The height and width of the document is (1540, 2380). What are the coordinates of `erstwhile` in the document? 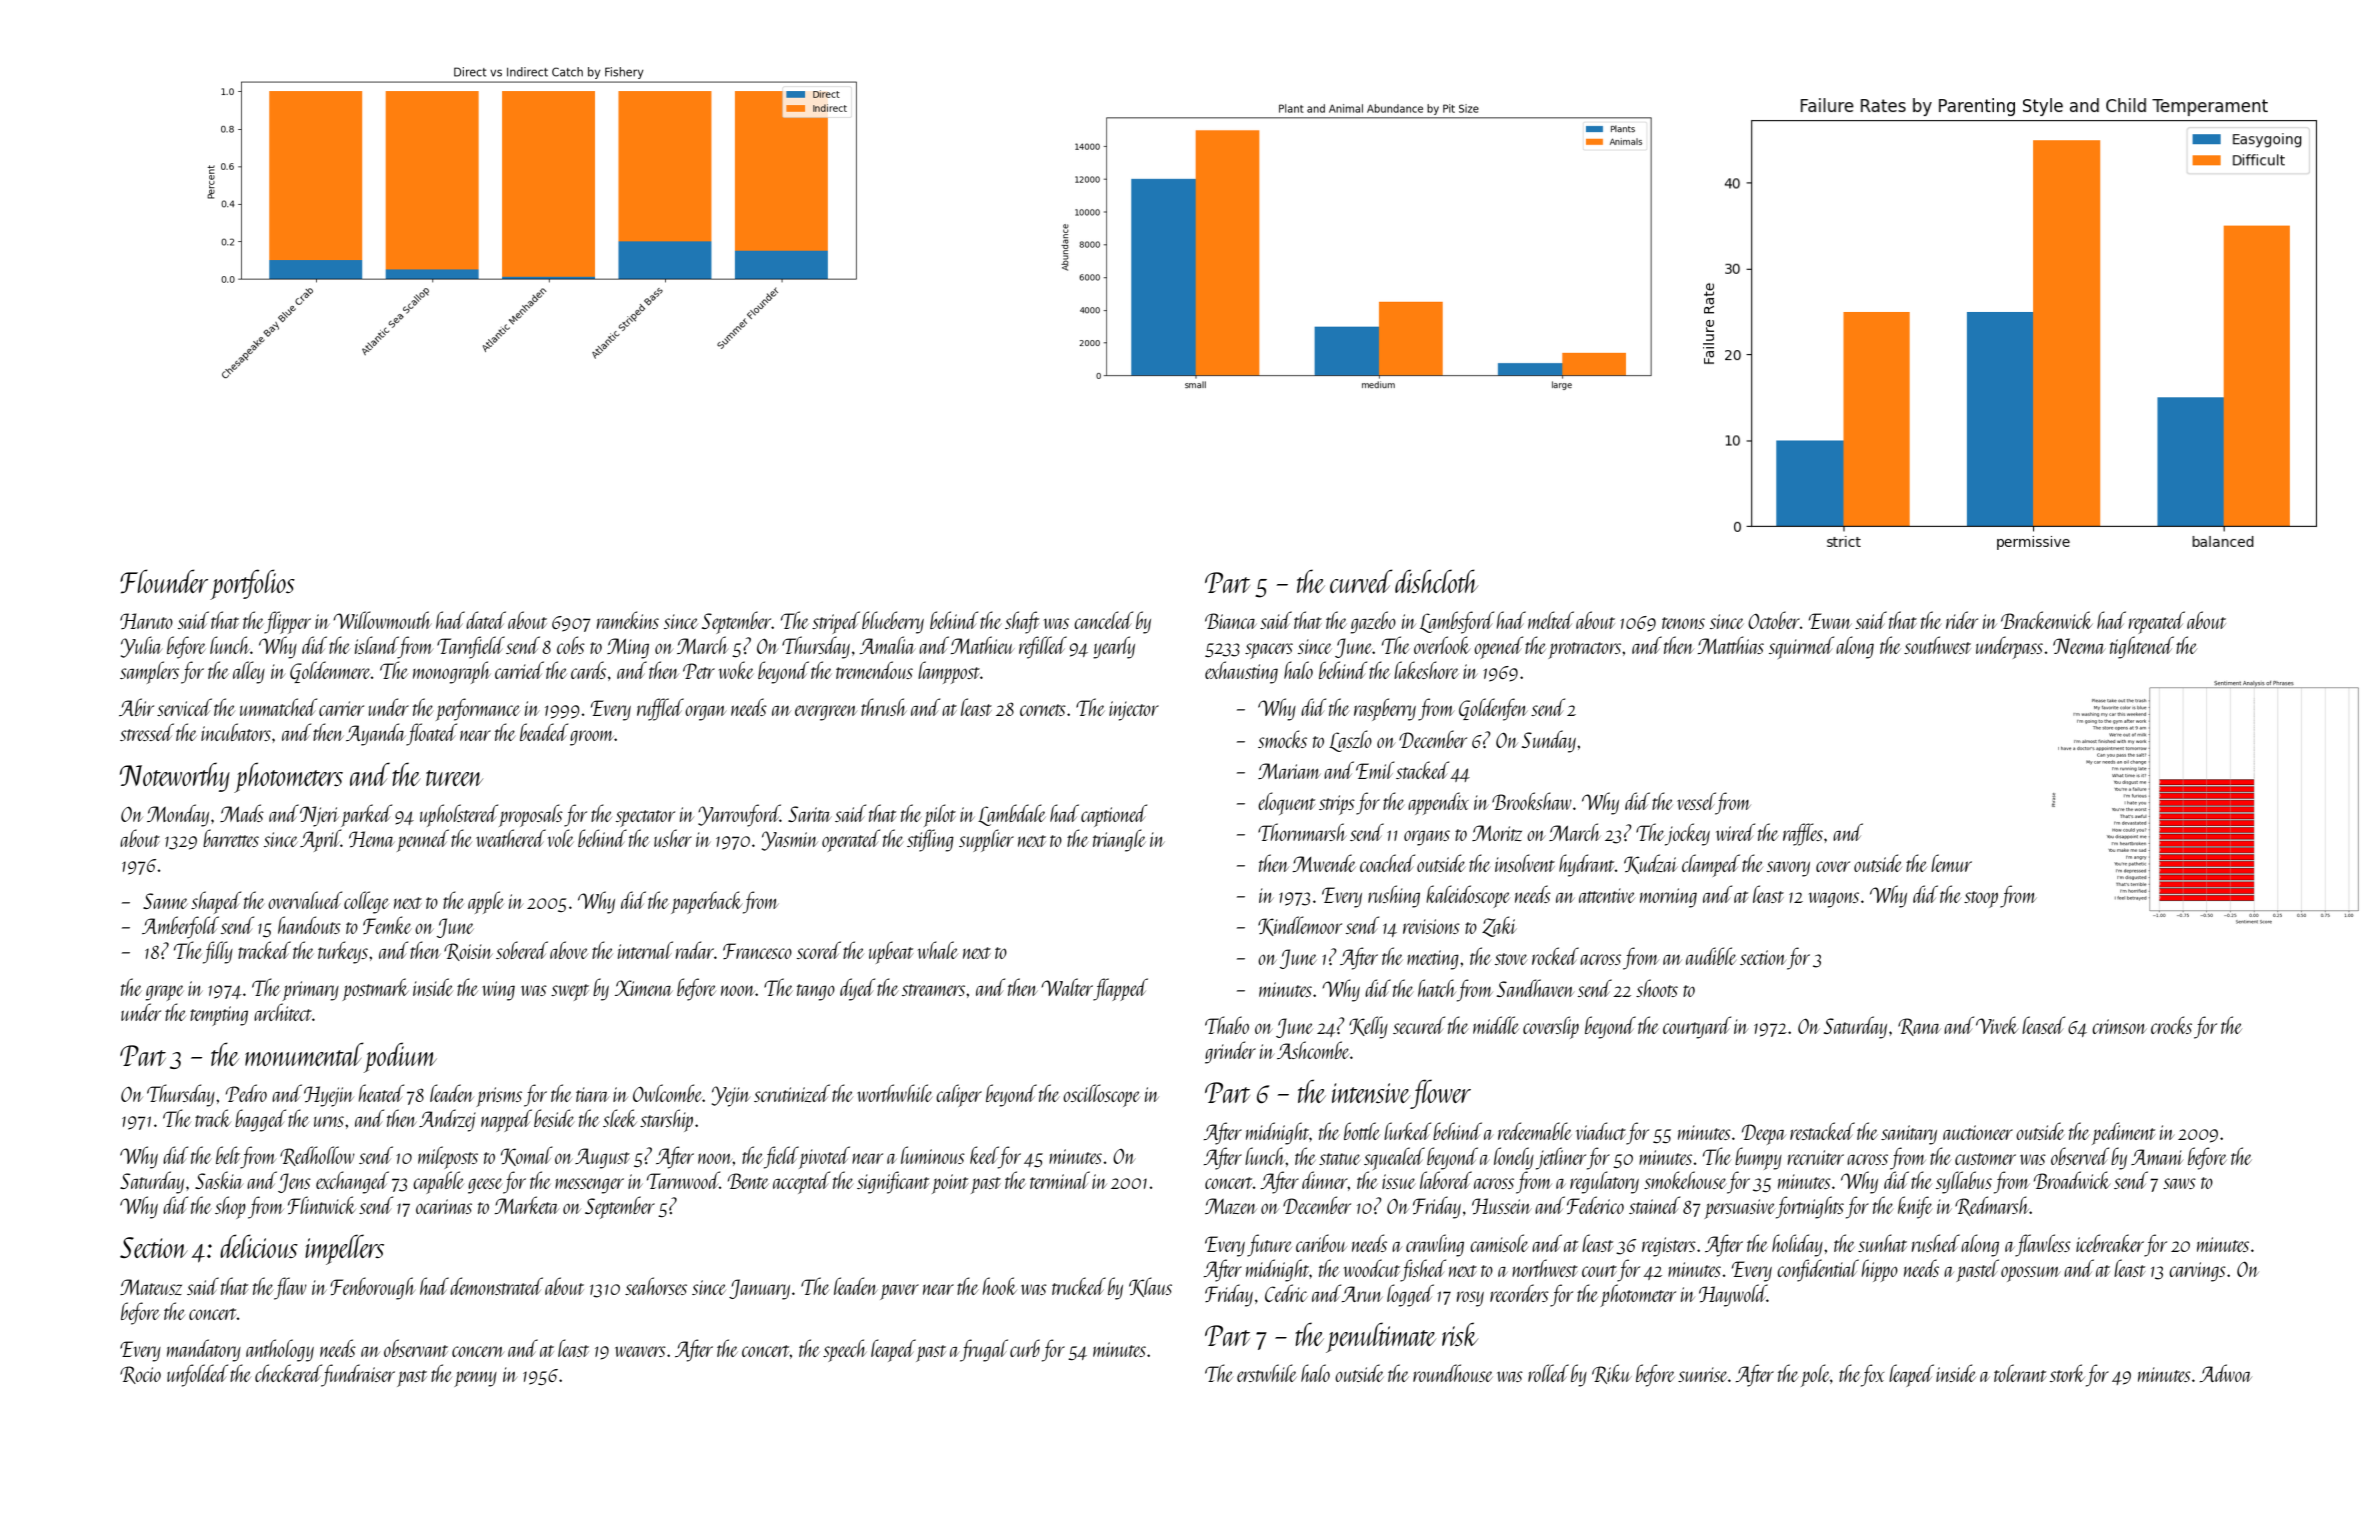 It's located at (1267, 1373).
